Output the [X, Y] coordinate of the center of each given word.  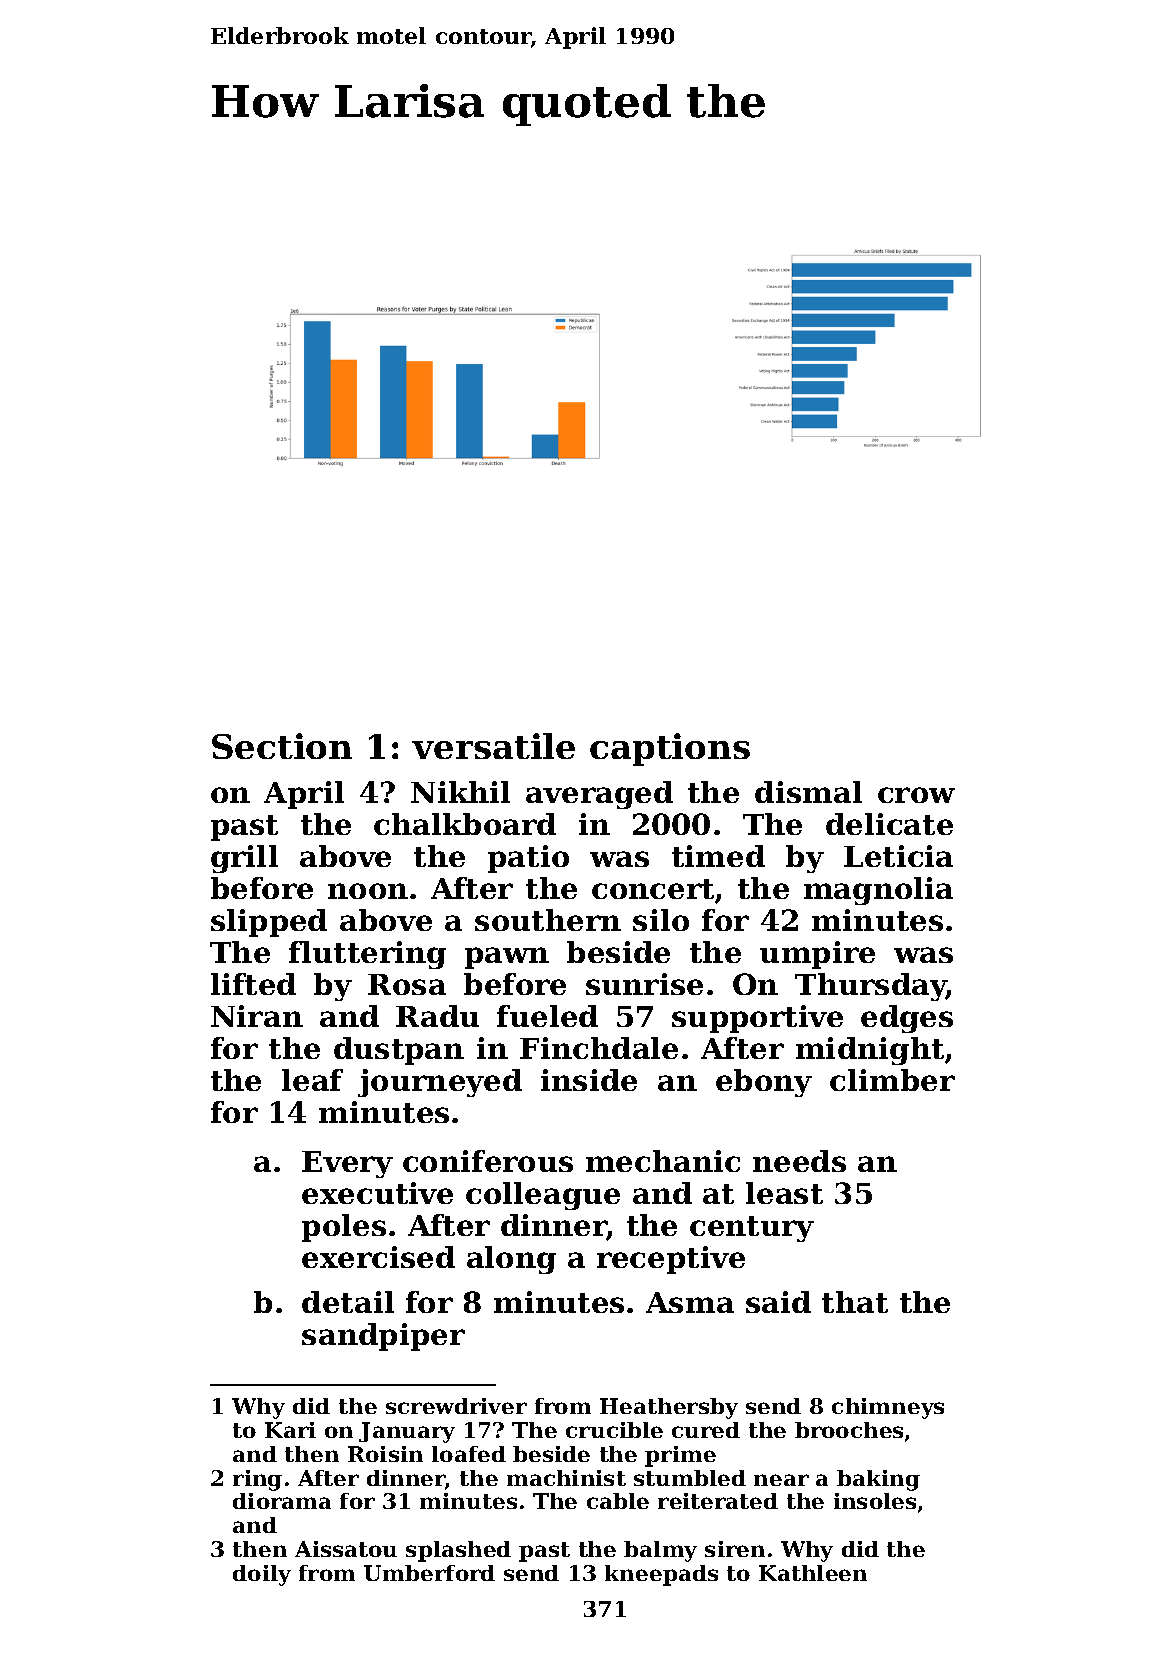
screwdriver [456, 1406]
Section [282, 746]
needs [799, 1161]
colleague [543, 1196]
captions [670, 749]
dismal [808, 792]
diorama [282, 1501]
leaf [312, 1080]
